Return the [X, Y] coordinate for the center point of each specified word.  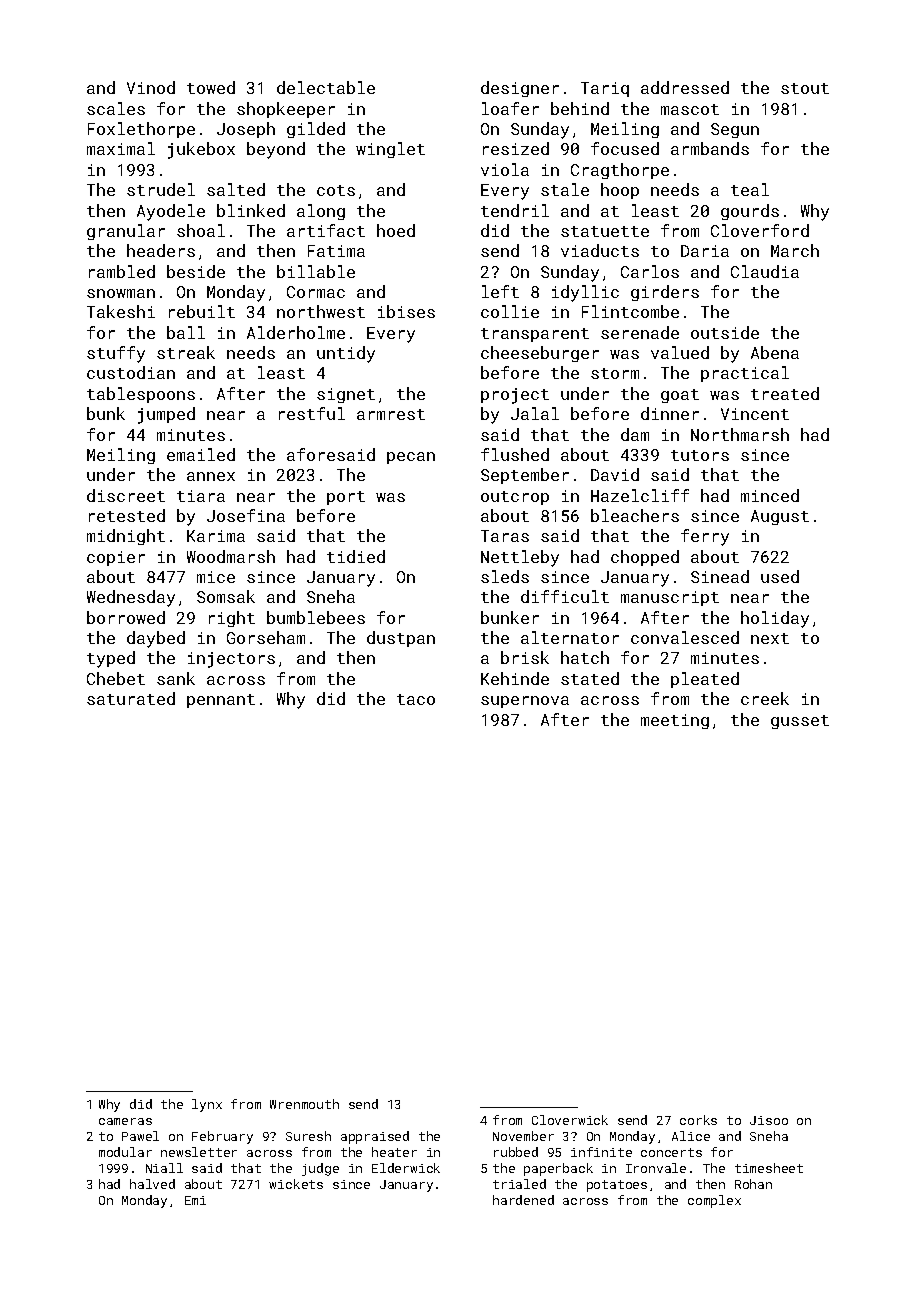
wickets [296, 1184]
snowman [121, 293]
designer [520, 89]
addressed [685, 87]
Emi [195, 1200]
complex [714, 1201]
